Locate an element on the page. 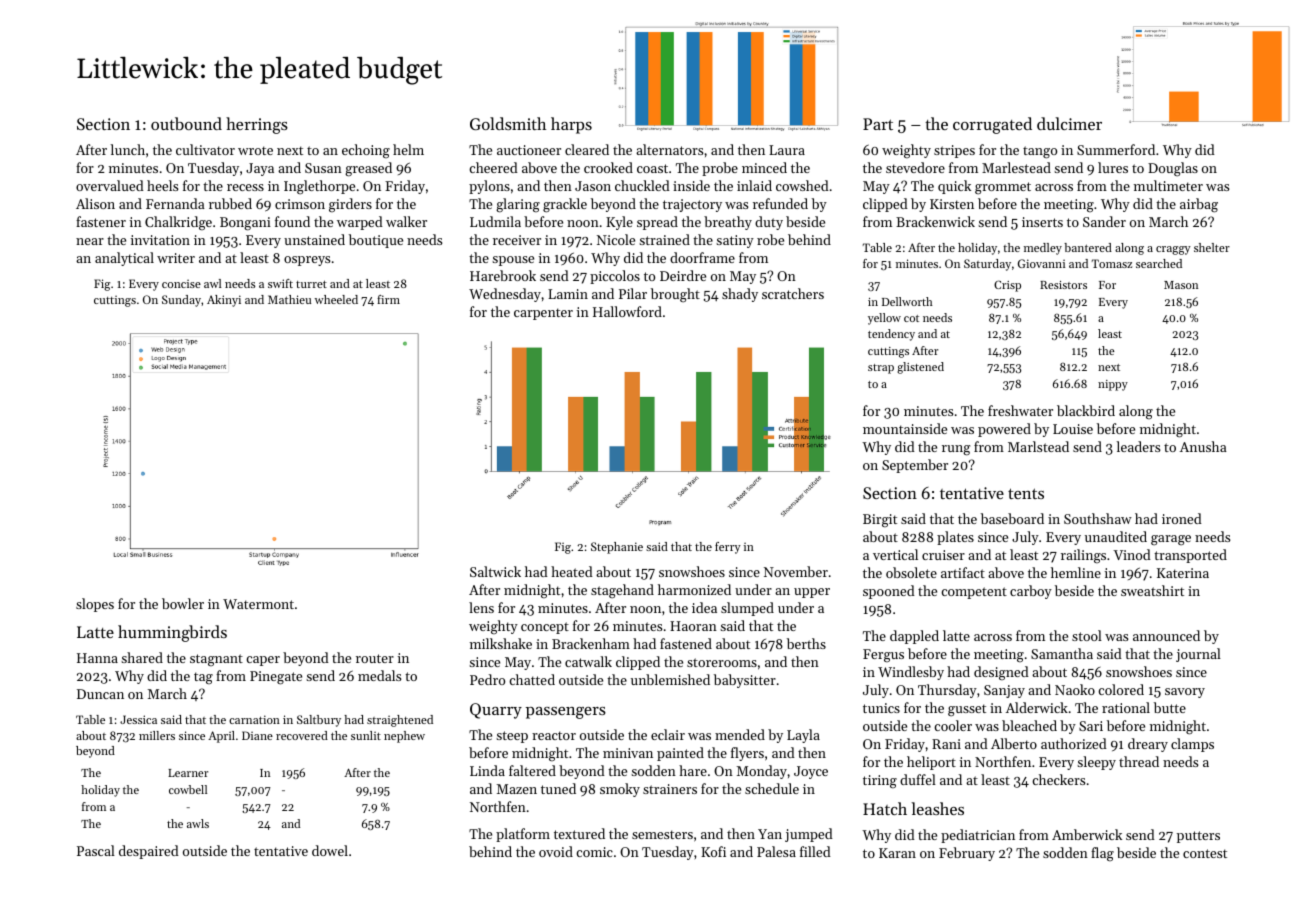 This document has height=924, width=1308. Katerina is located at coordinates (1183, 573).
